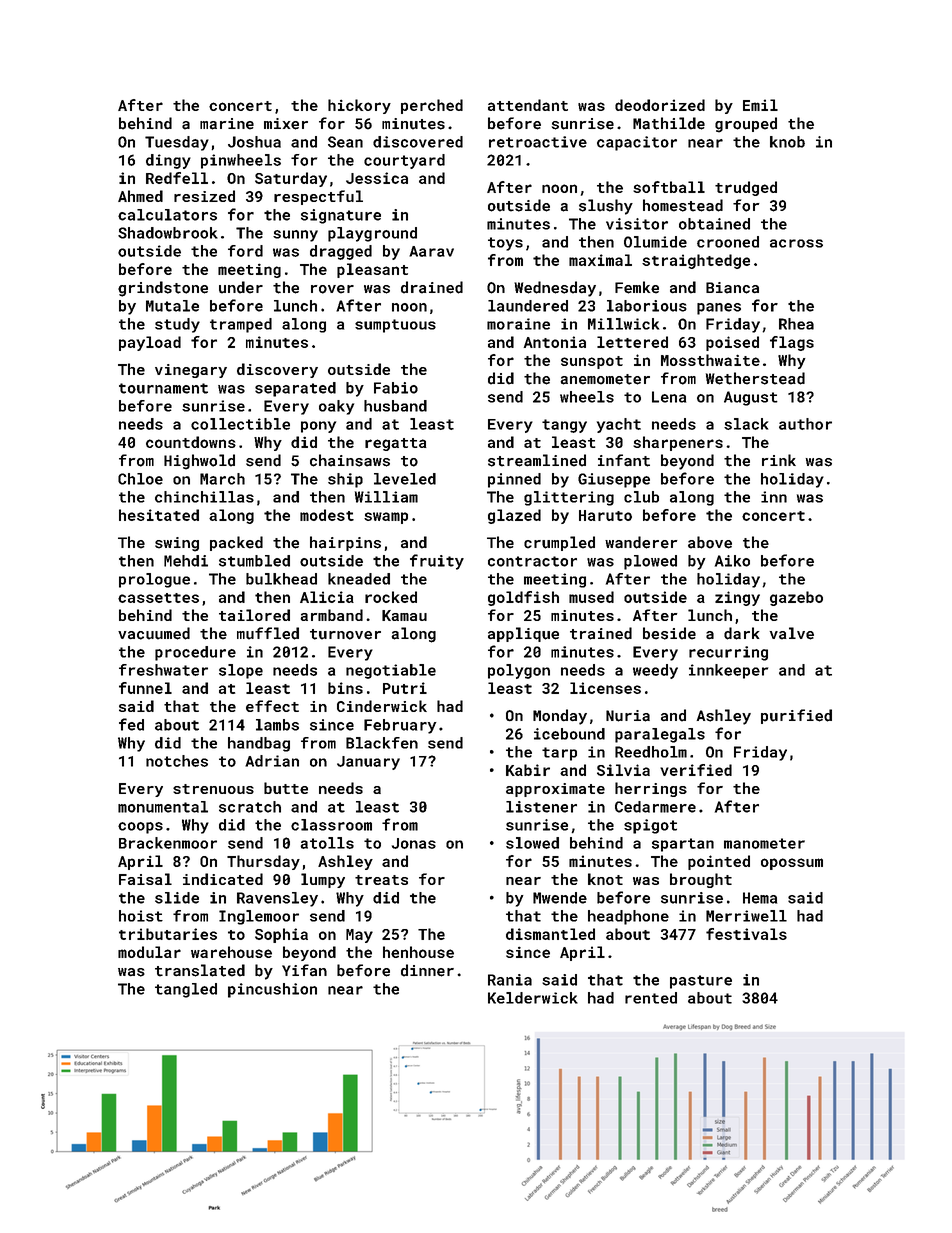 The height and width of the screenshot is (1233, 952). What do you see at coordinates (150, 343) in the screenshot?
I see `payload` at bounding box center [150, 343].
